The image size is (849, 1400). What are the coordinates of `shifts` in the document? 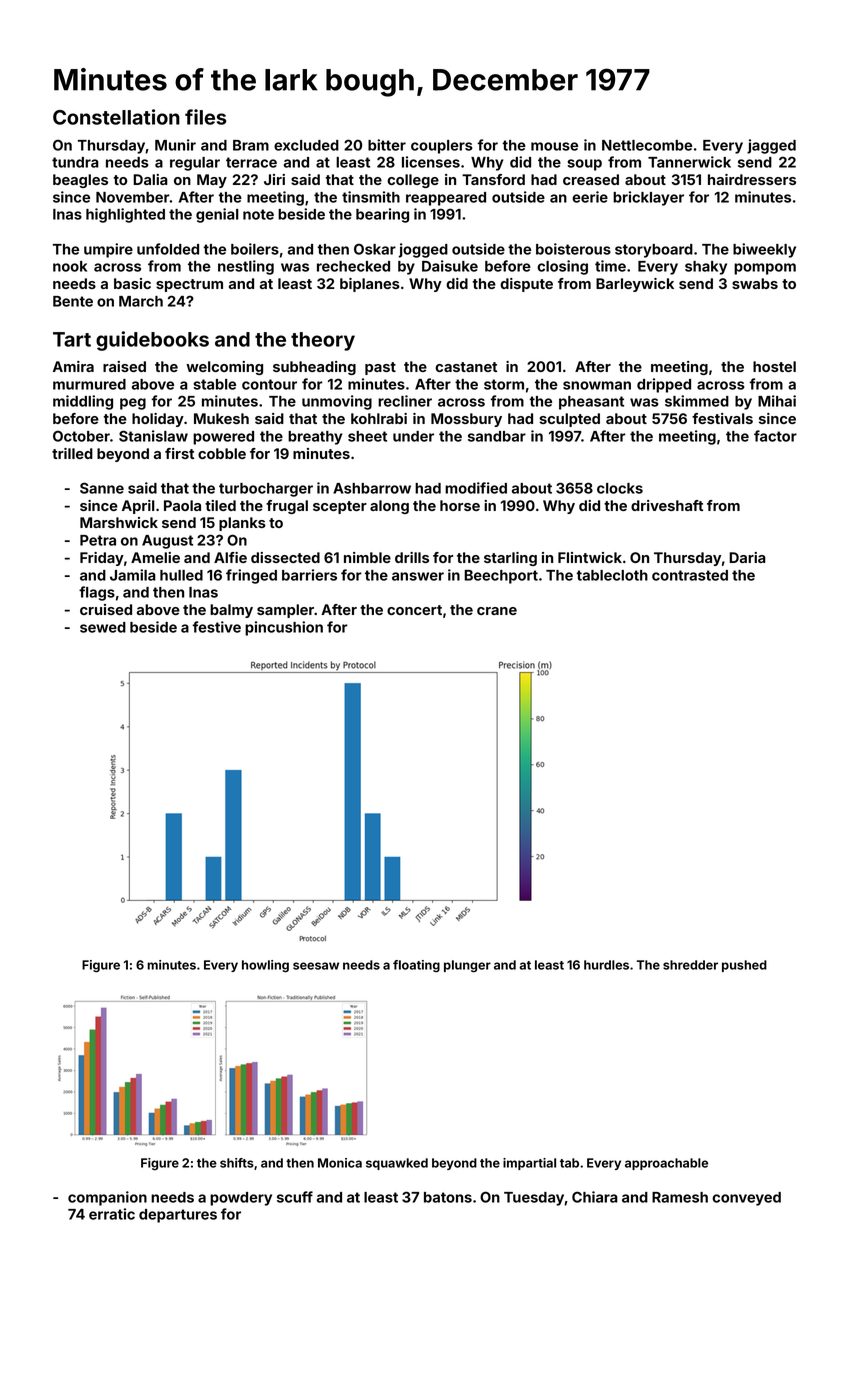 It's located at (237, 1163).
